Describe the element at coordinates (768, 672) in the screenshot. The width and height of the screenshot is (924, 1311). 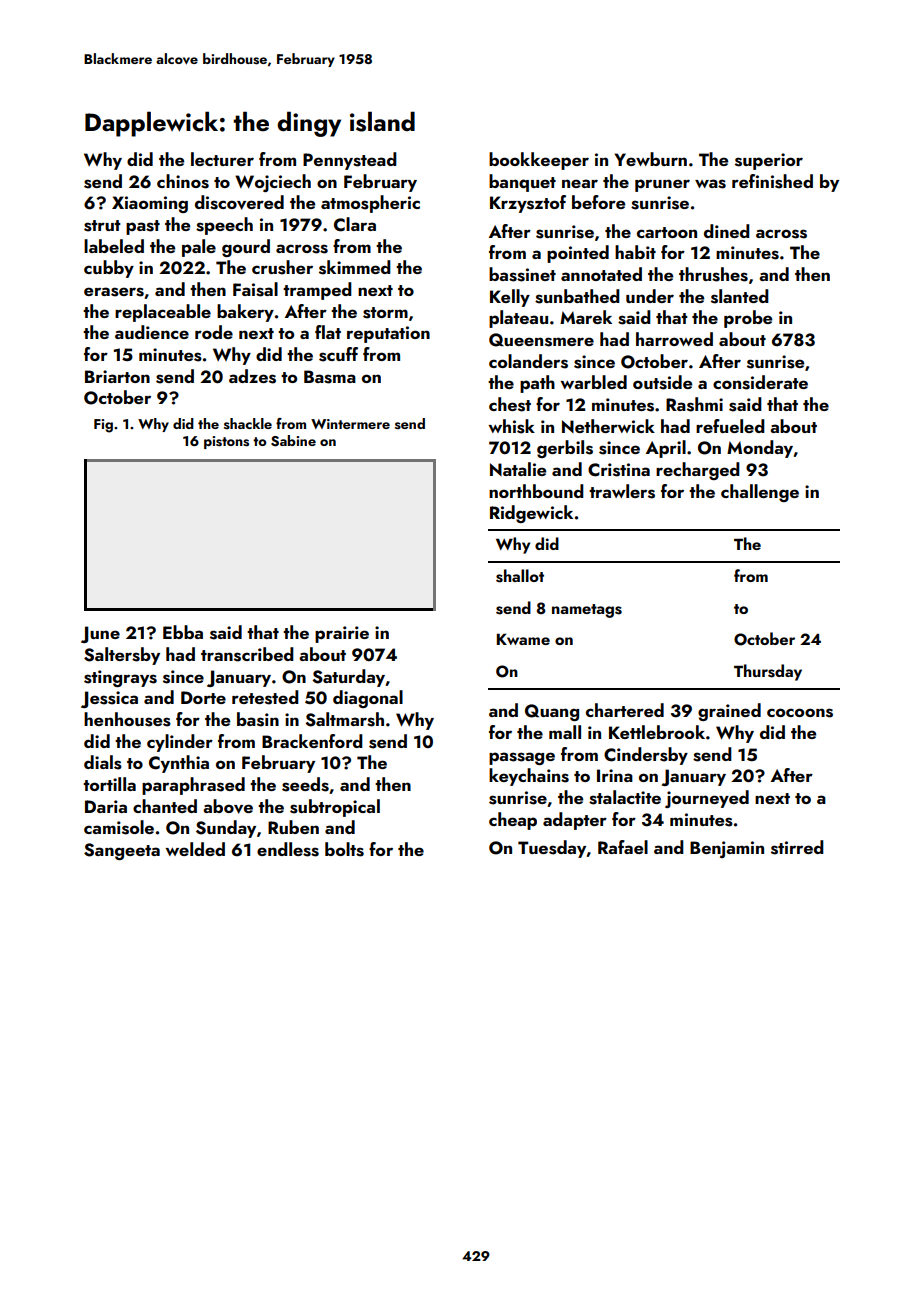
I see `Thursday` at that location.
